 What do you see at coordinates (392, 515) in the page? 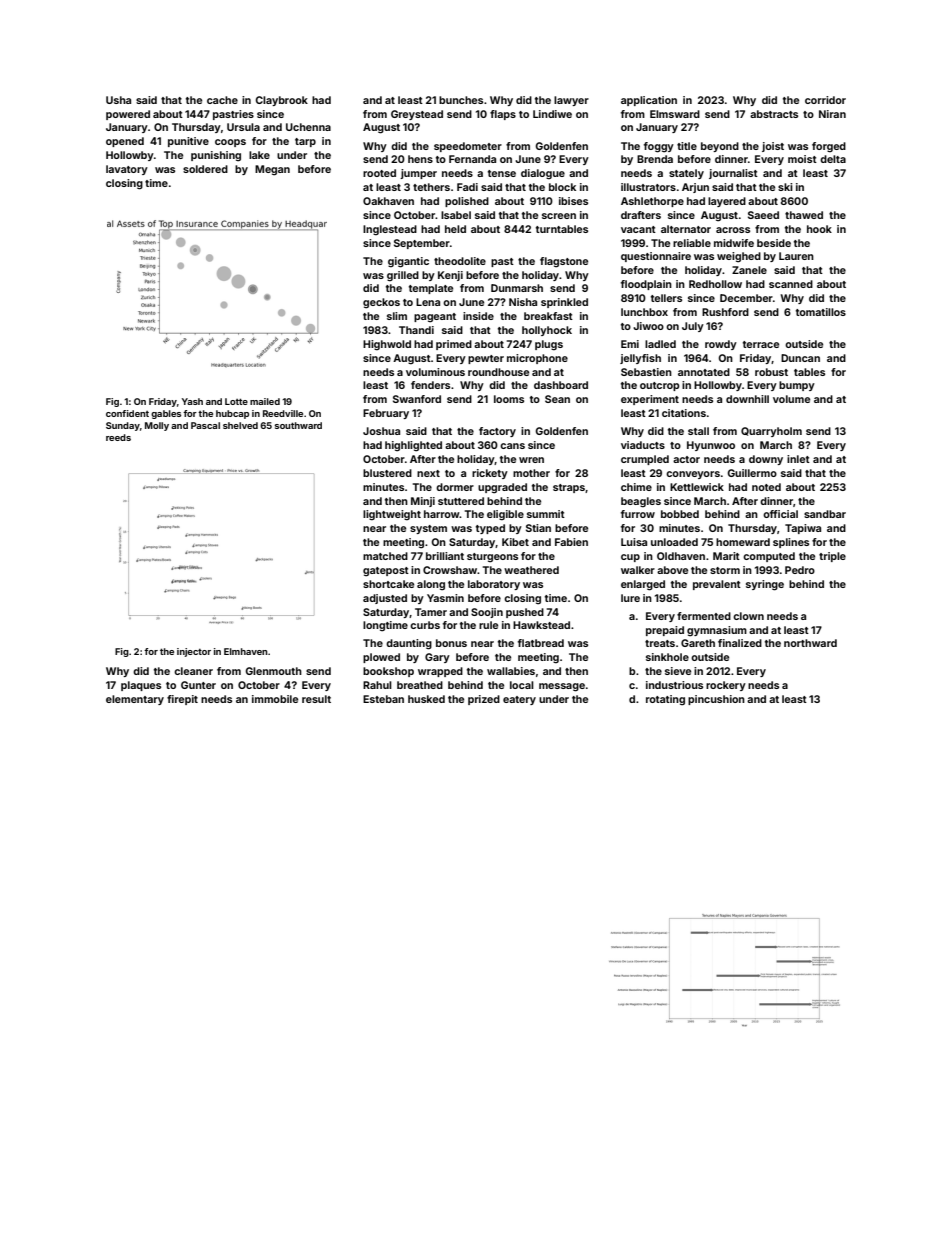
I see `lightweight` at bounding box center [392, 515].
